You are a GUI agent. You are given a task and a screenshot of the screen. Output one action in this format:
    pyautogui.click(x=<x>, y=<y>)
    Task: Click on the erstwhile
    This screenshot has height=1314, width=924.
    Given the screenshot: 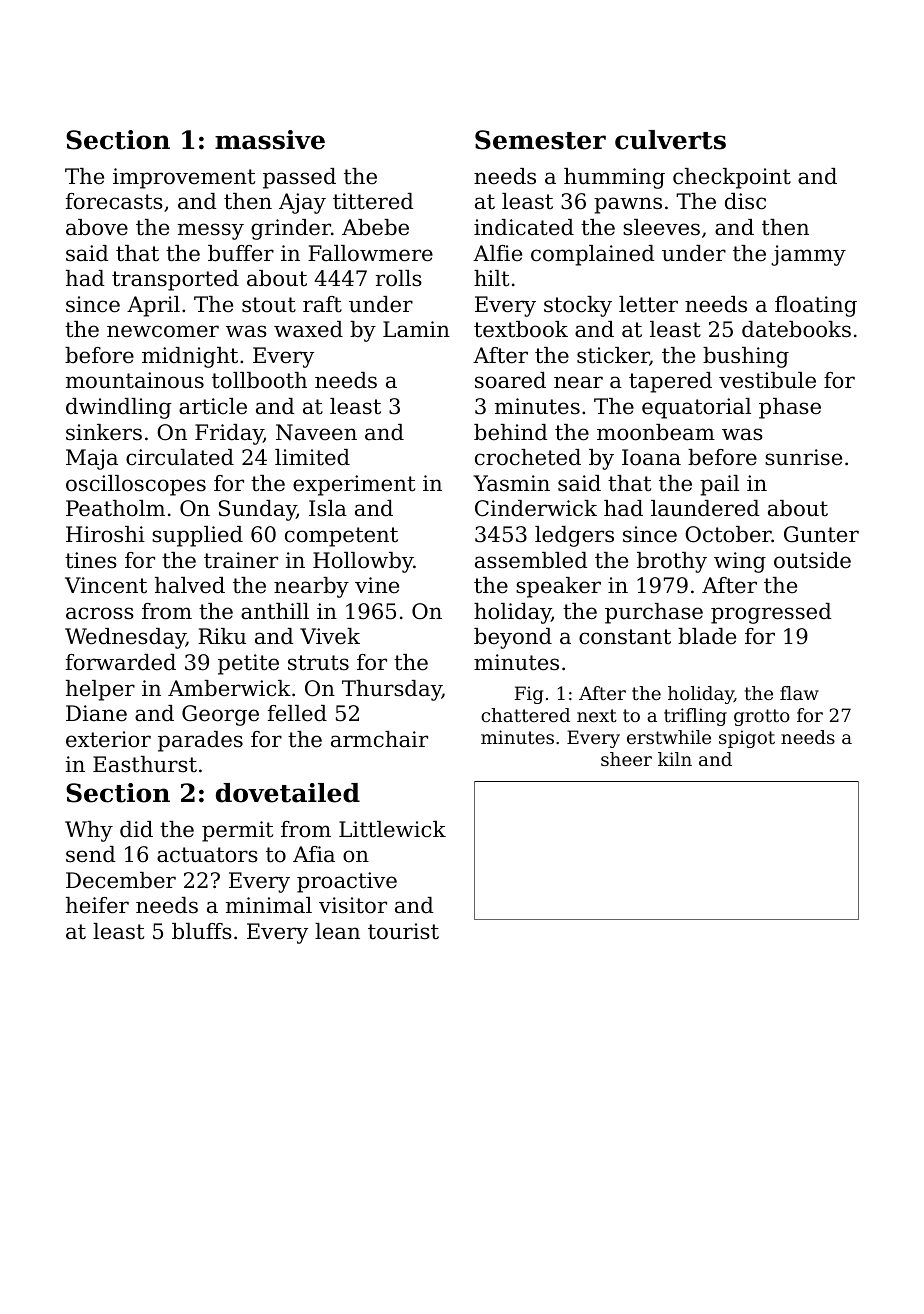 What is the action you would take?
    pyautogui.click(x=669, y=737)
